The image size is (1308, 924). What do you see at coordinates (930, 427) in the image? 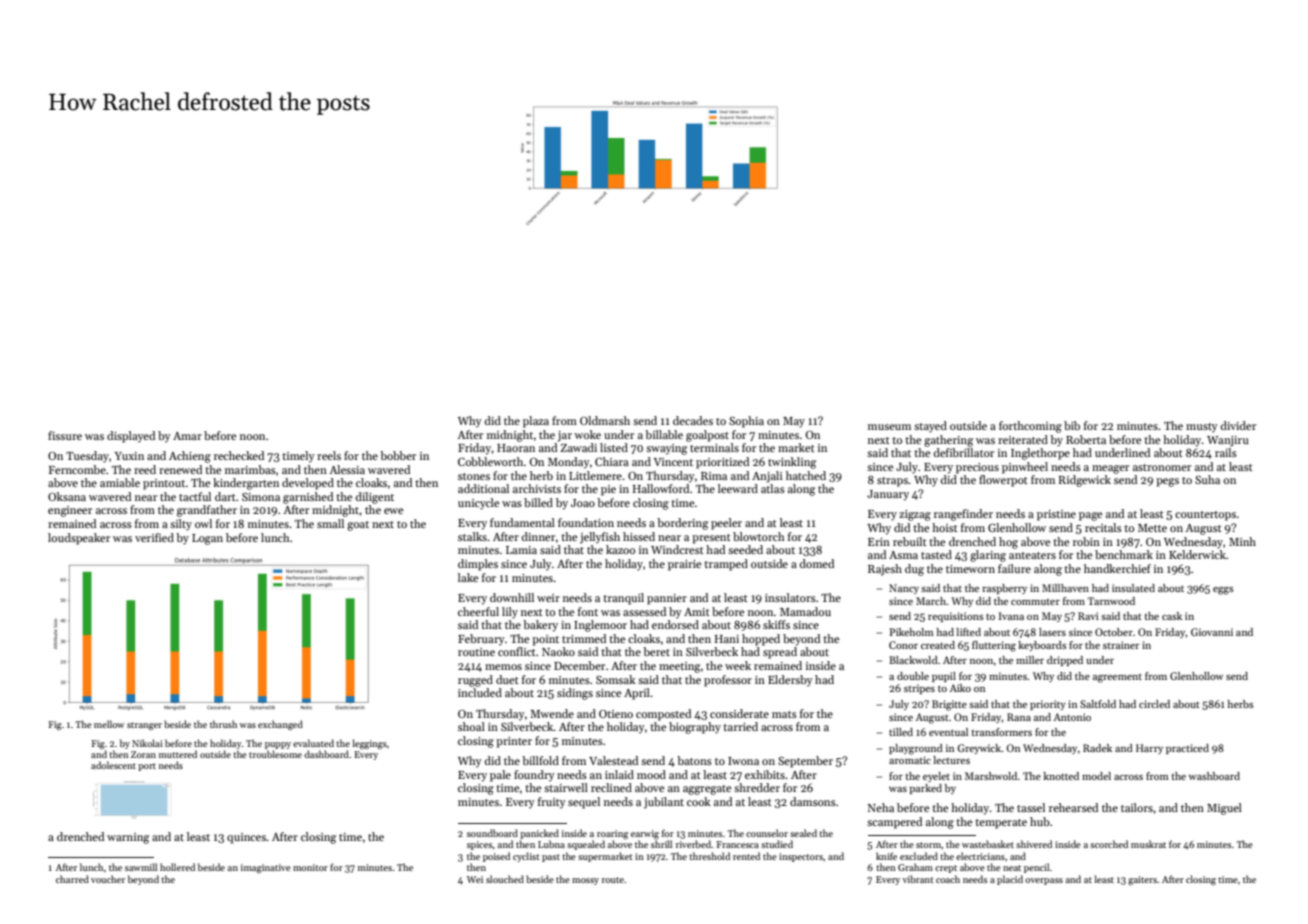
I see `stayed` at bounding box center [930, 427].
